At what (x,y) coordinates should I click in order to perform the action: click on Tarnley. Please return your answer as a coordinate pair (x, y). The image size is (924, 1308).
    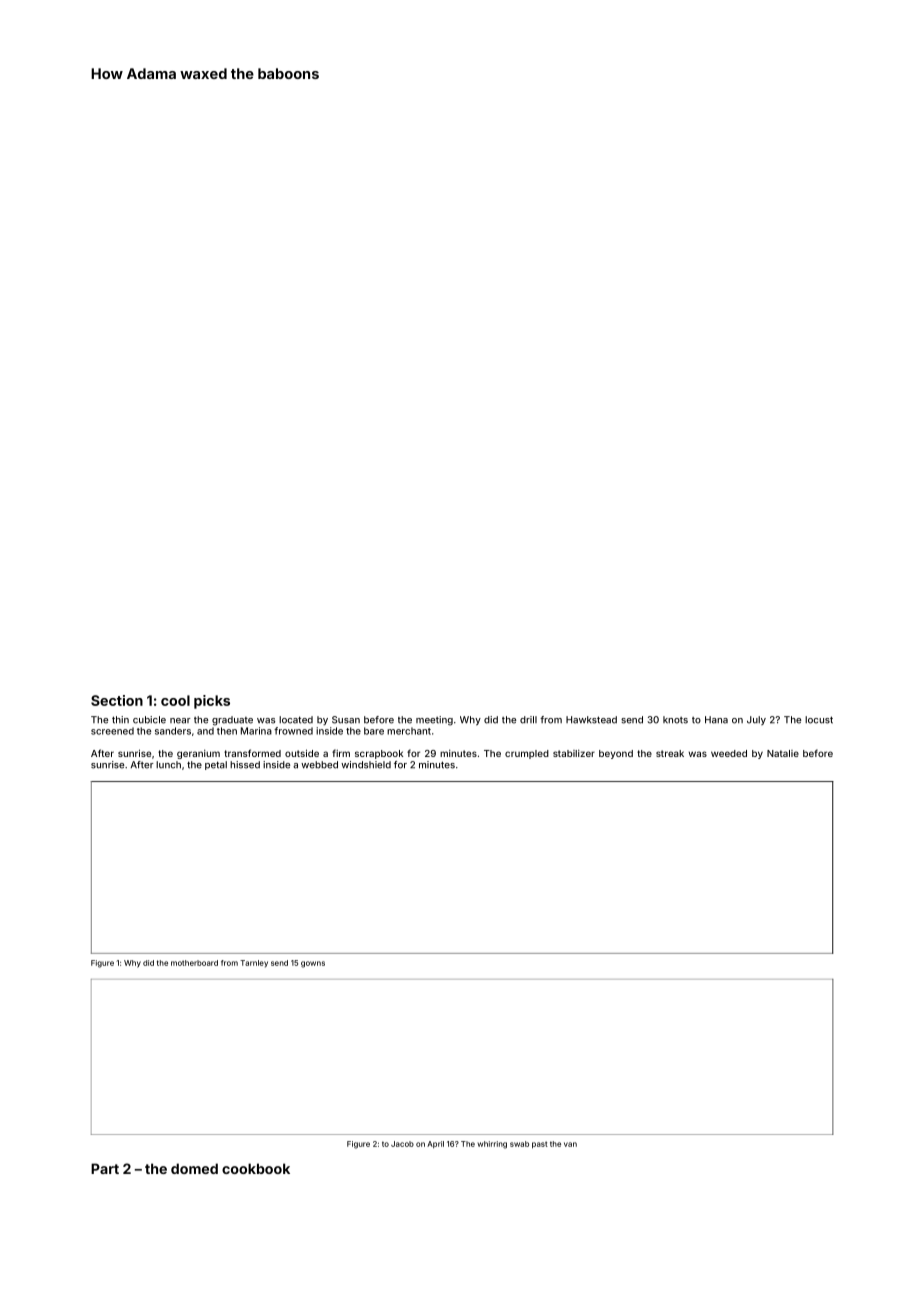
    Looking at the image, I should click on (254, 964).
